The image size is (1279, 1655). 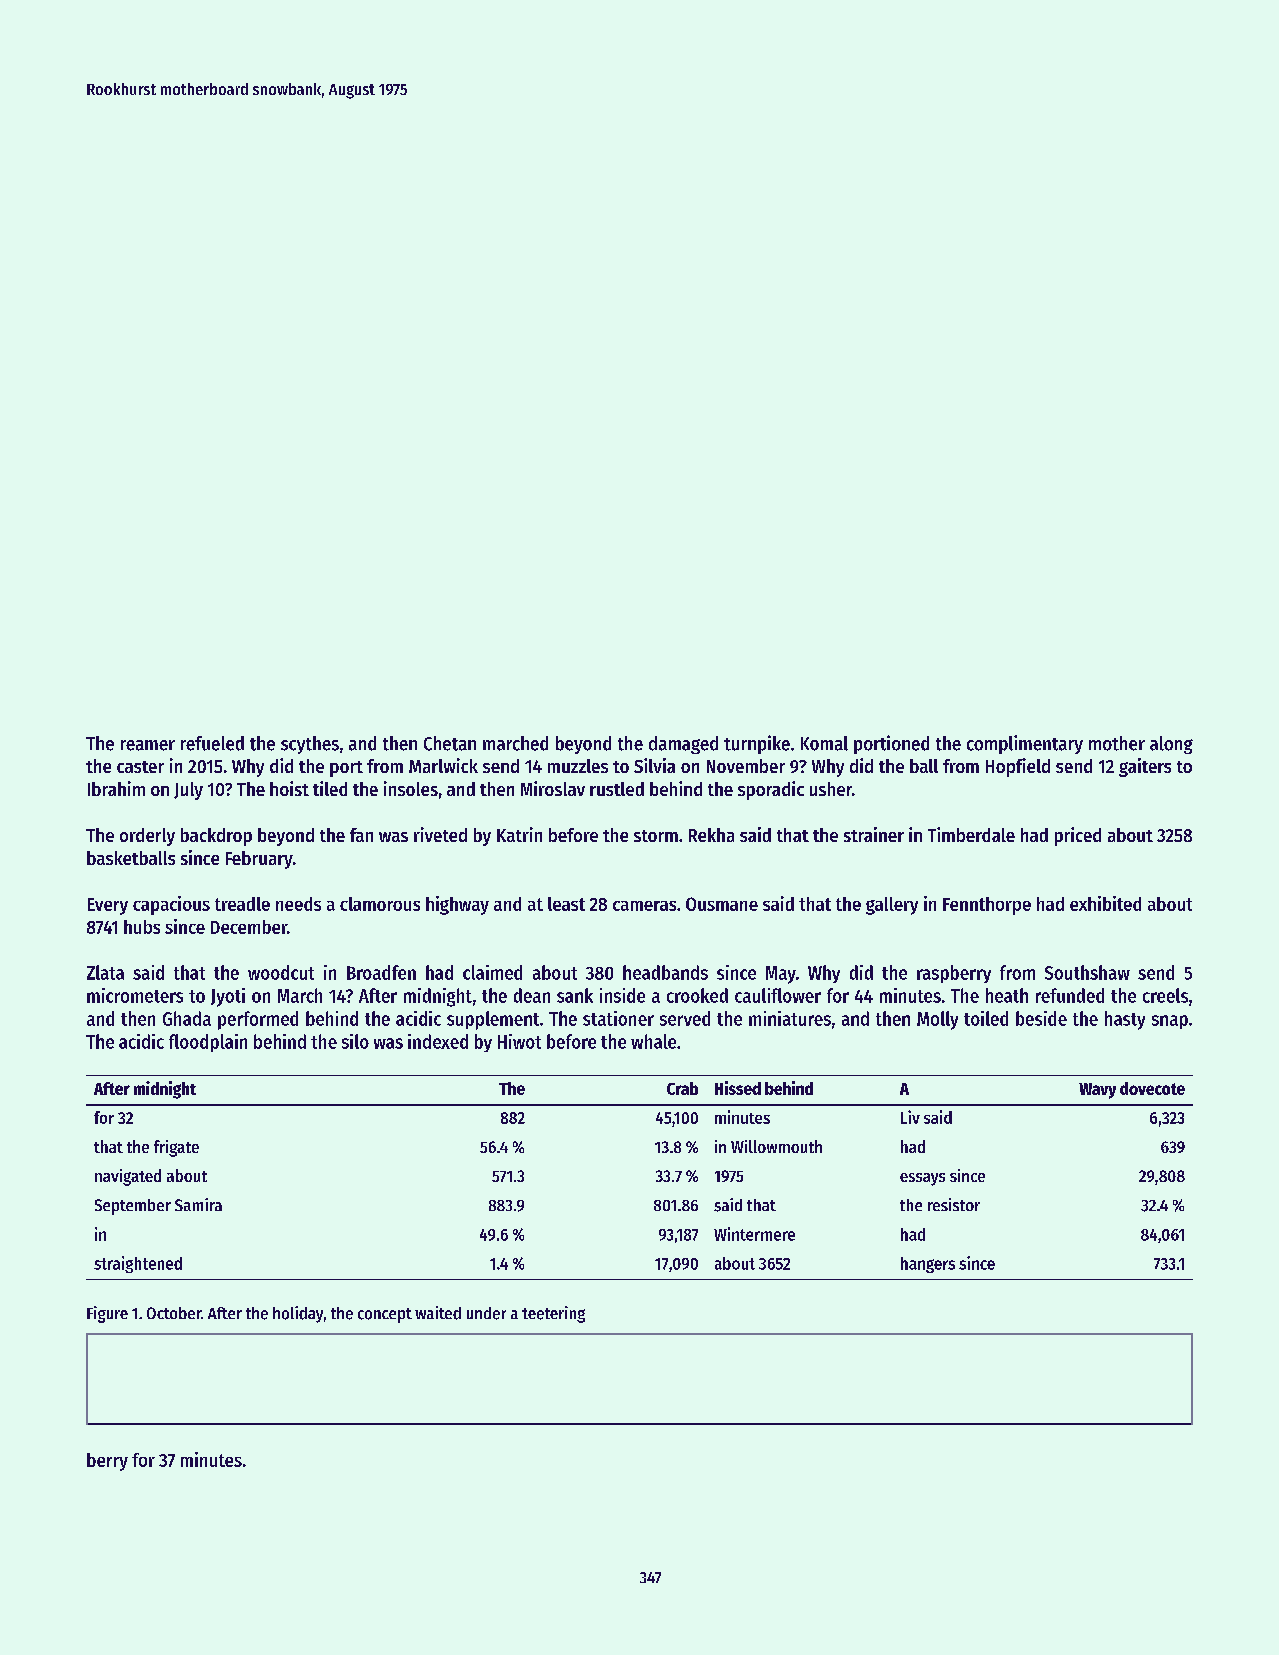 What do you see at coordinates (874, 834) in the screenshot?
I see `strainer` at bounding box center [874, 834].
